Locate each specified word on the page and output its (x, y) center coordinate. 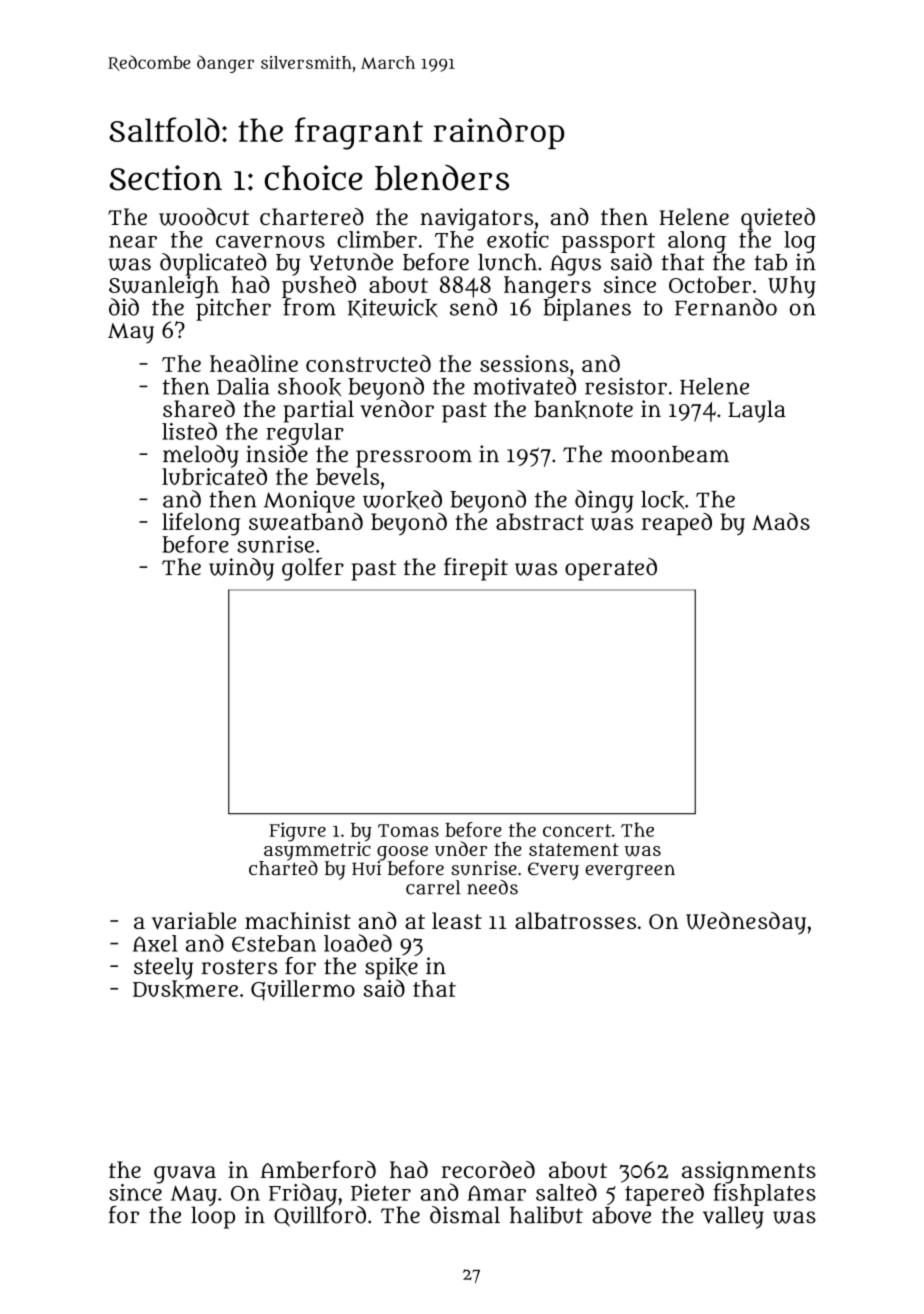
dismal (465, 1215)
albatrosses (575, 920)
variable (194, 921)
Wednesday (746, 923)
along (697, 242)
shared (199, 408)
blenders (442, 178)
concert (577, 830)
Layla (757, 411)
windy (241, 569)
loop (213, 1217)
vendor (397, 409)
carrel (433, 887)
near (133, 241)
